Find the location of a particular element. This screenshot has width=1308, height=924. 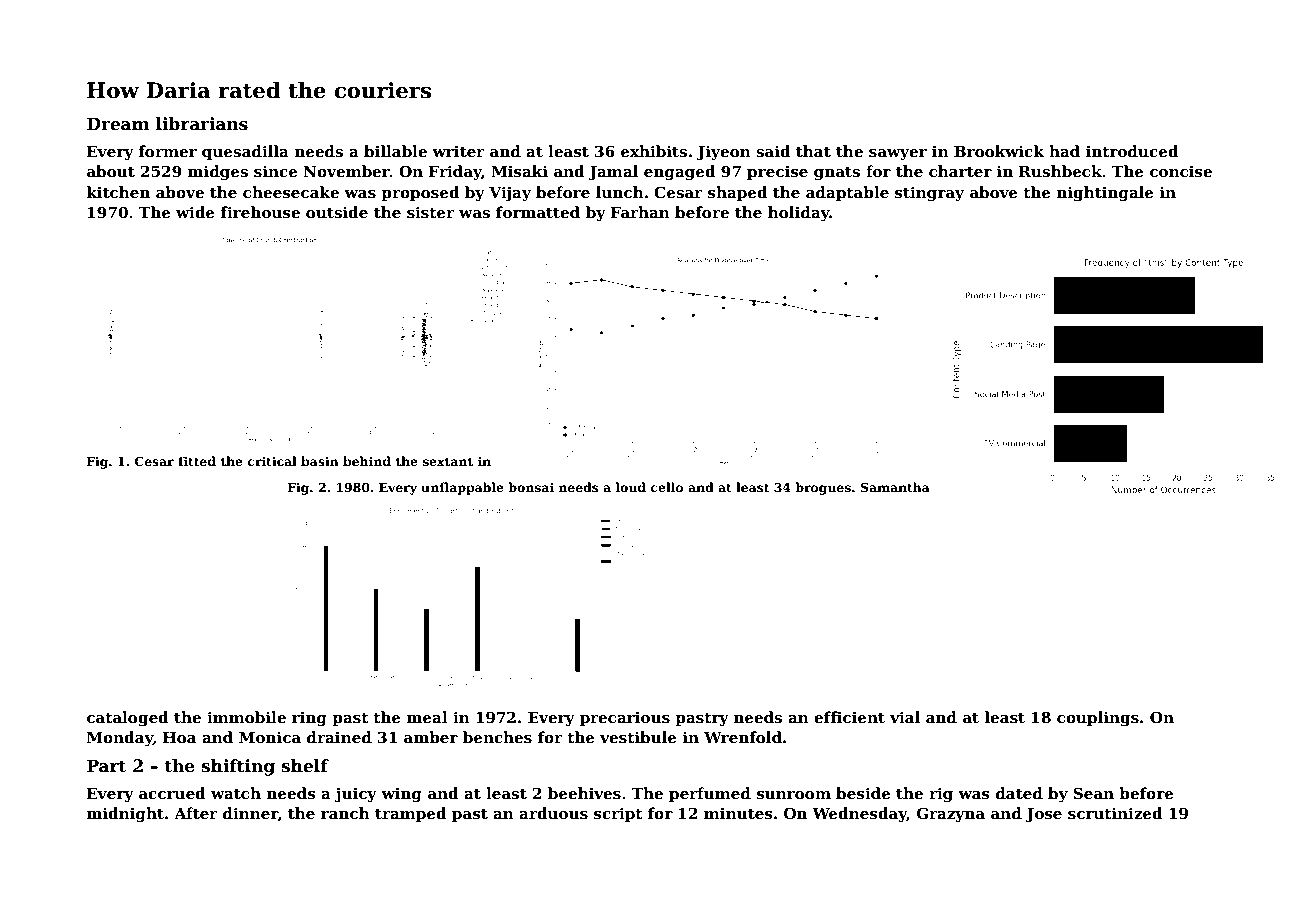

basin is located at coordinates (320, 461).
